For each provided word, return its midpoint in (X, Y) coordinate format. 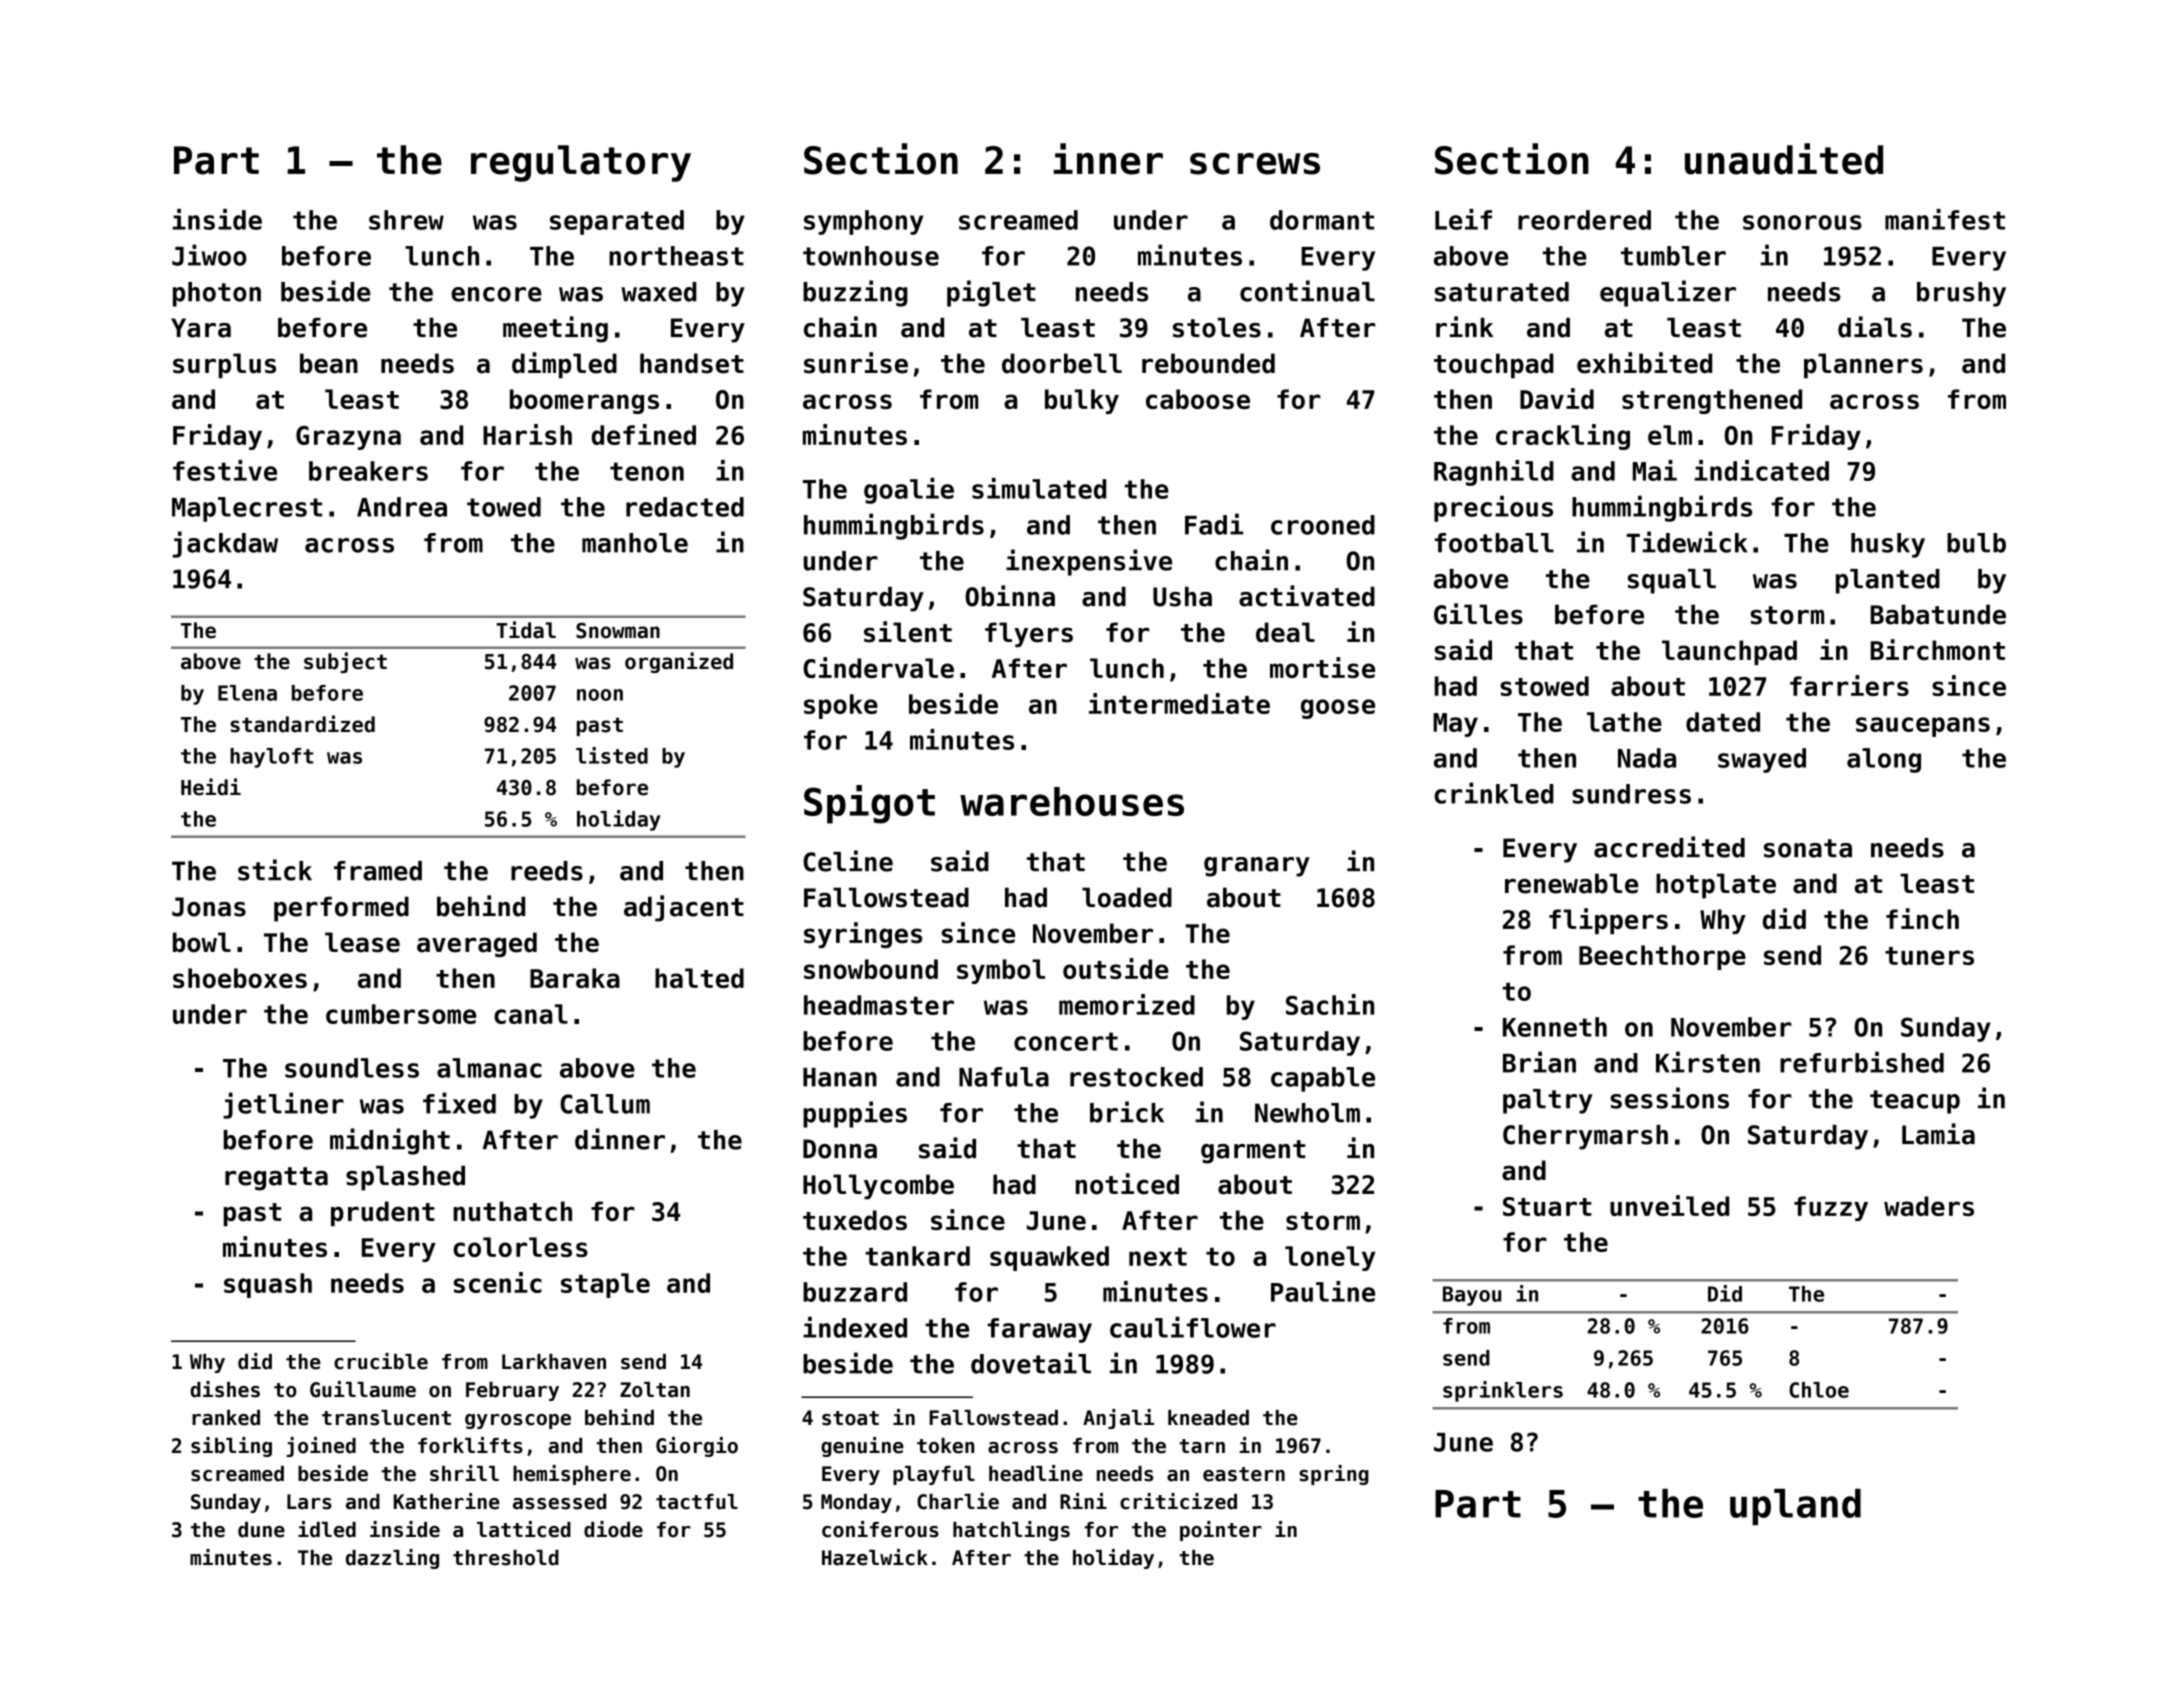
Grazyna (348, 438)
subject (345, 662)
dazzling (392, 1559)
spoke (841, 706)
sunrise (856, 363)
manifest (1945, 219)
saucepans (1923, 727)
